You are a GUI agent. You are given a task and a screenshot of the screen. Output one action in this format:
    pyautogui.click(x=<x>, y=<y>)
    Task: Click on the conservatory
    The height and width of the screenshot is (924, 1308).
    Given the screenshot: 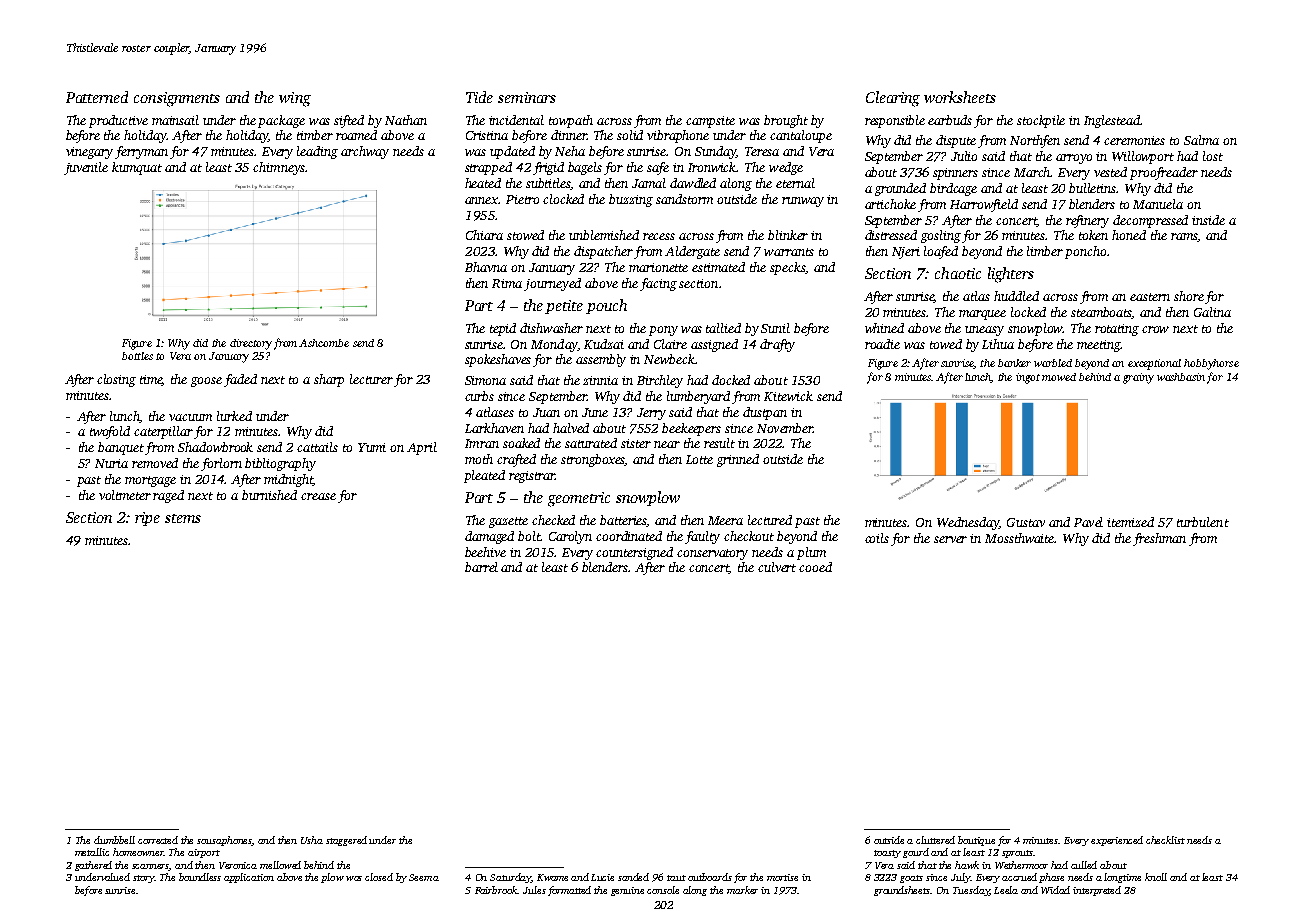 What is the action you would take?
    pyautogui.click(x=712, y=554)
